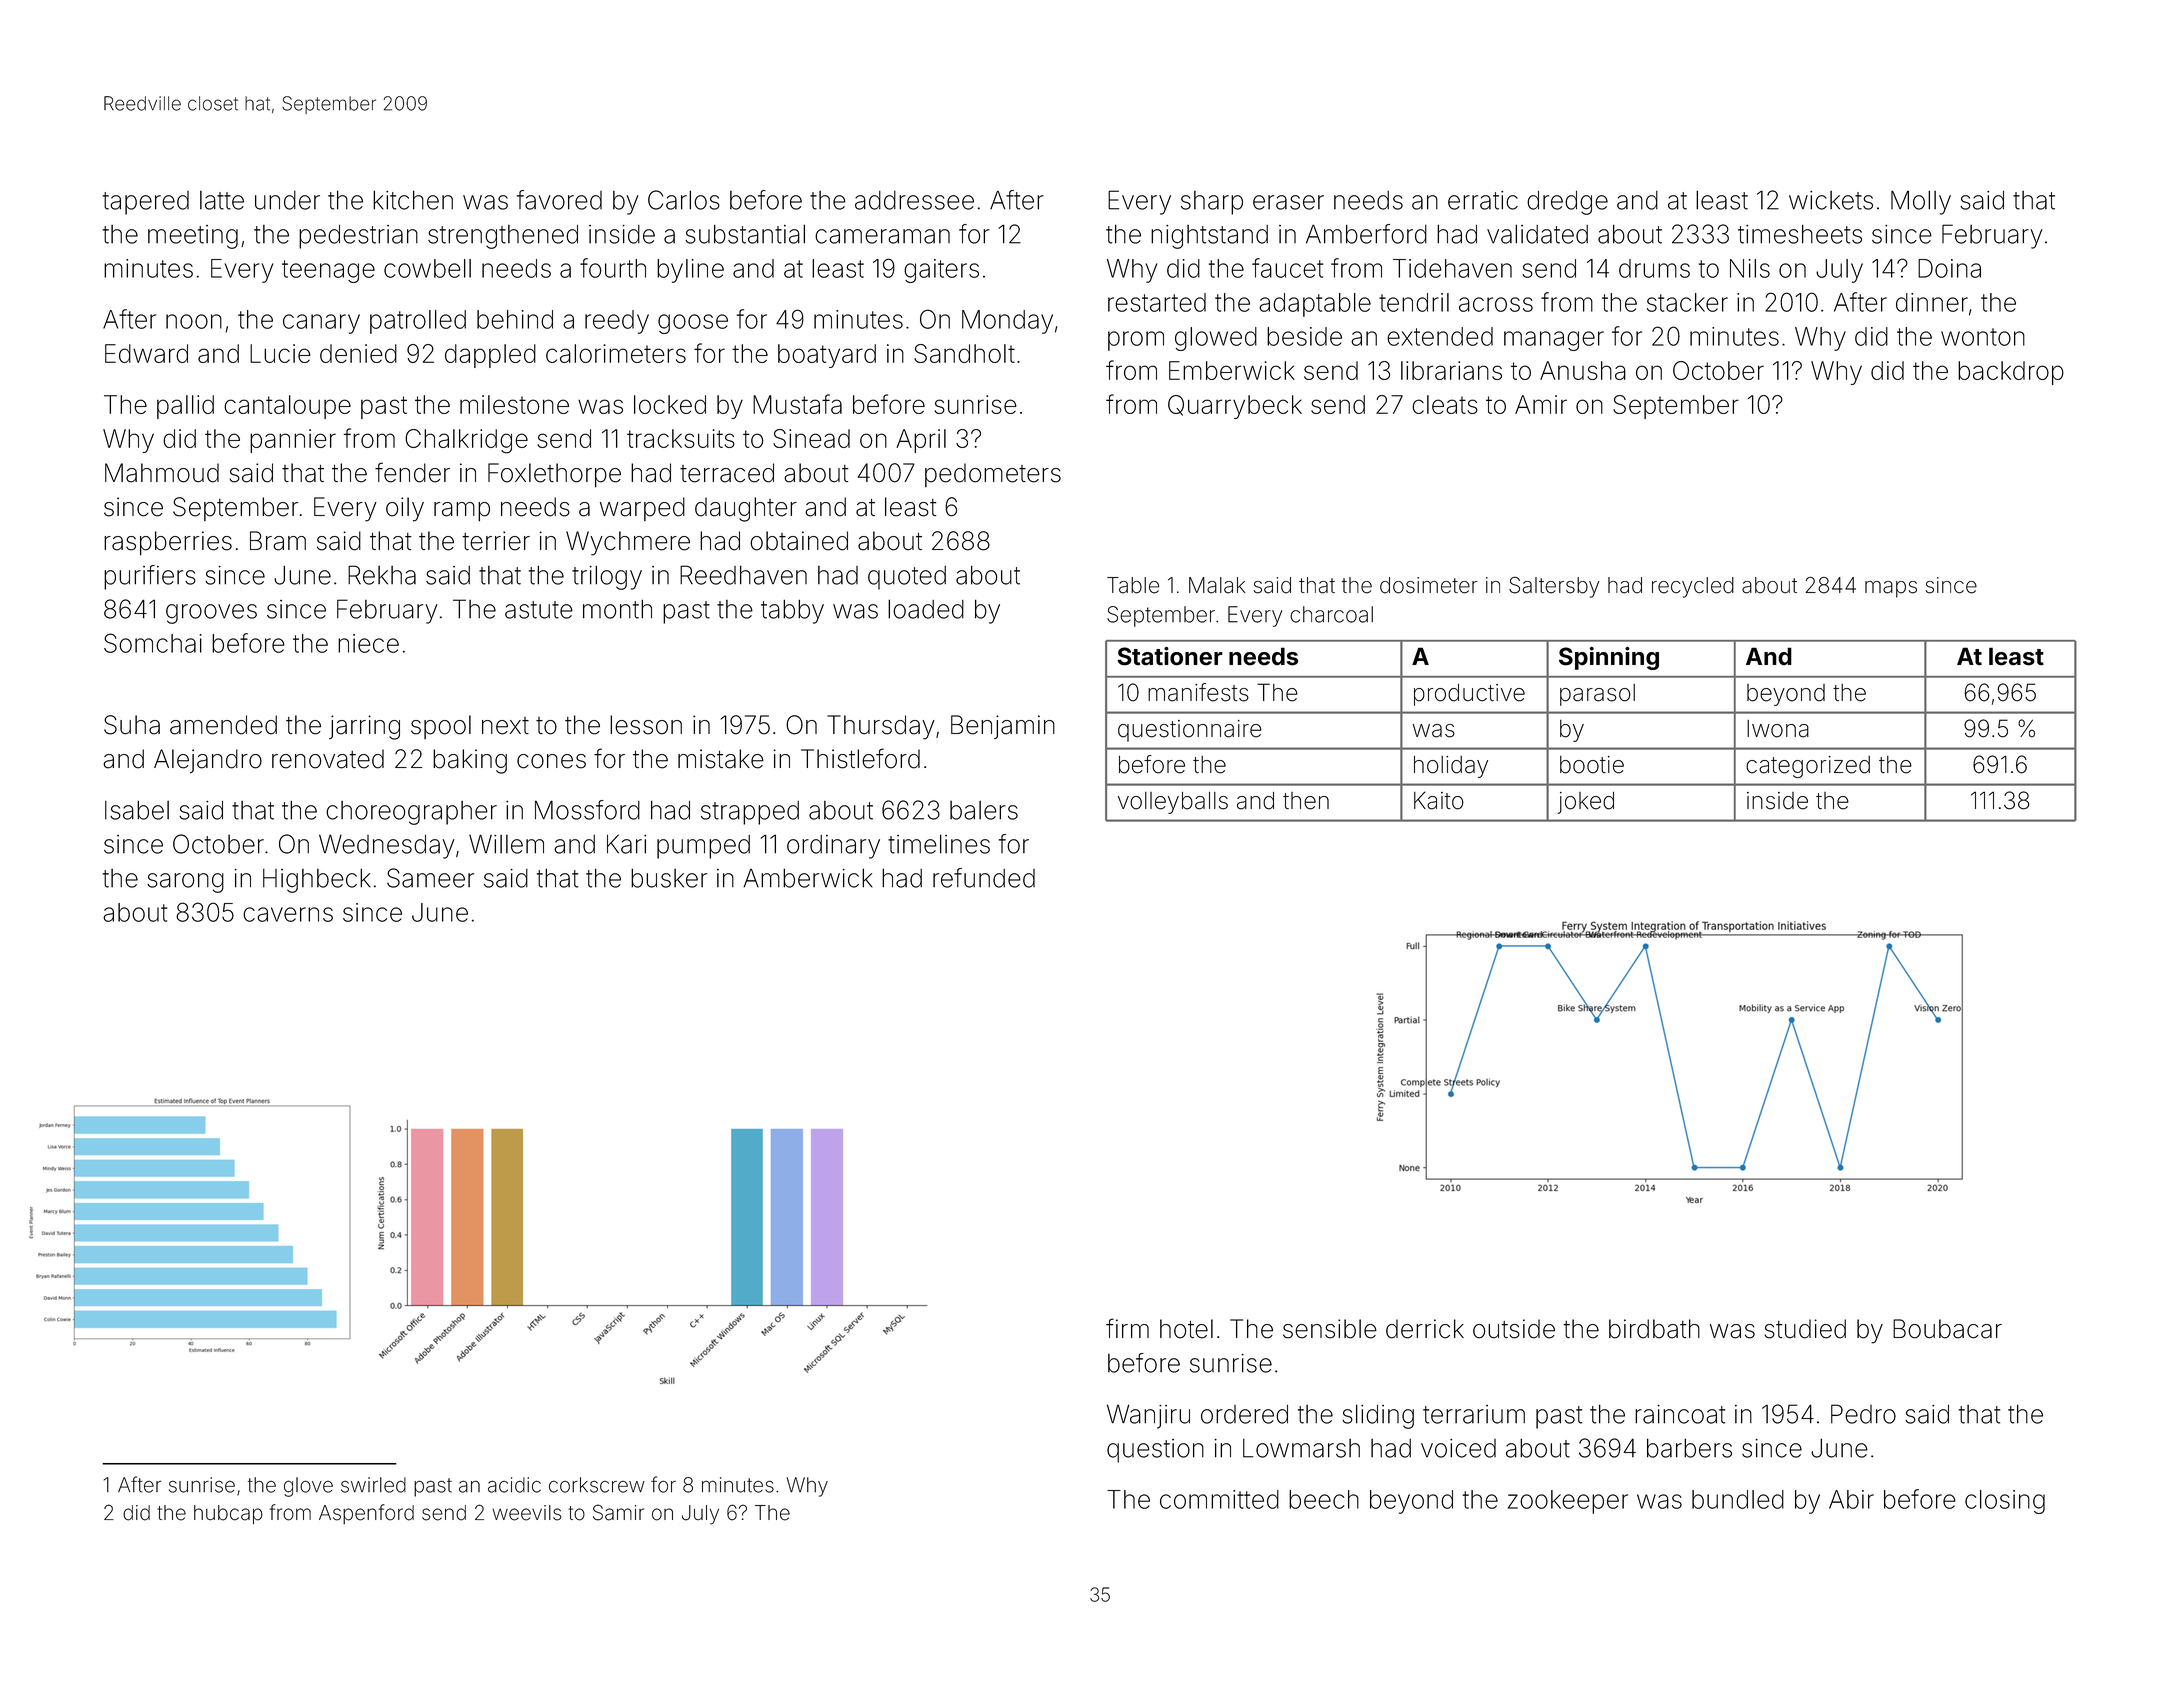 The height and width of the screenshot is (1683, 2178). Describe the element at coordinates (288, 914) in the screenshot. I see `caverns` at that location.
